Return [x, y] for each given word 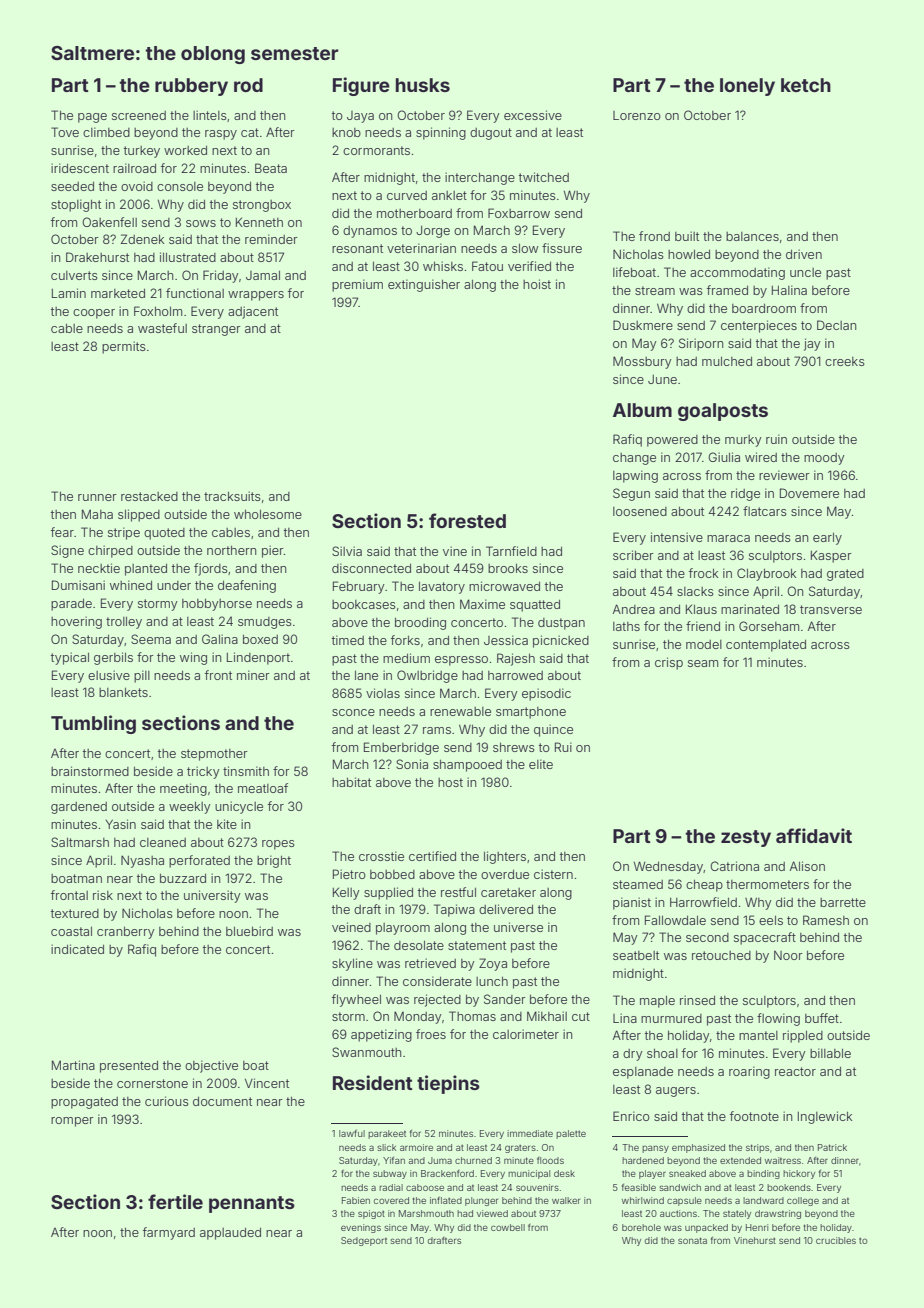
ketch [806, 85]
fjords [211, 569]
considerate [437, 981]
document [222, 1101]
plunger [481, 1201]
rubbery [191, 87]
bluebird [249, 931]
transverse [831, 609]
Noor [788, 955]
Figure [361, 86]
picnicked [561, 641]
